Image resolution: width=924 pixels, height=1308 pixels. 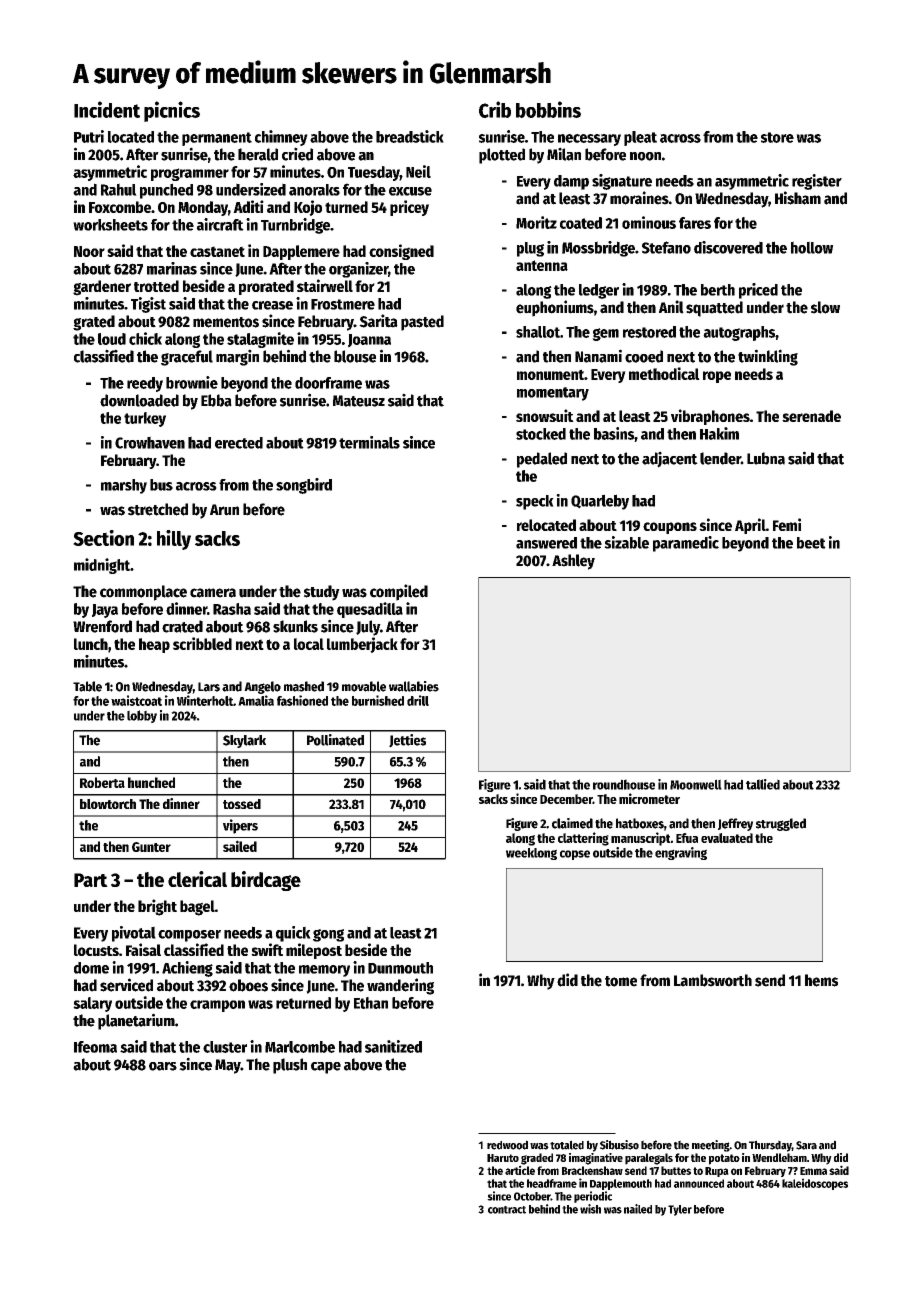 I want to click on grated, so click(x=94, y=323).
